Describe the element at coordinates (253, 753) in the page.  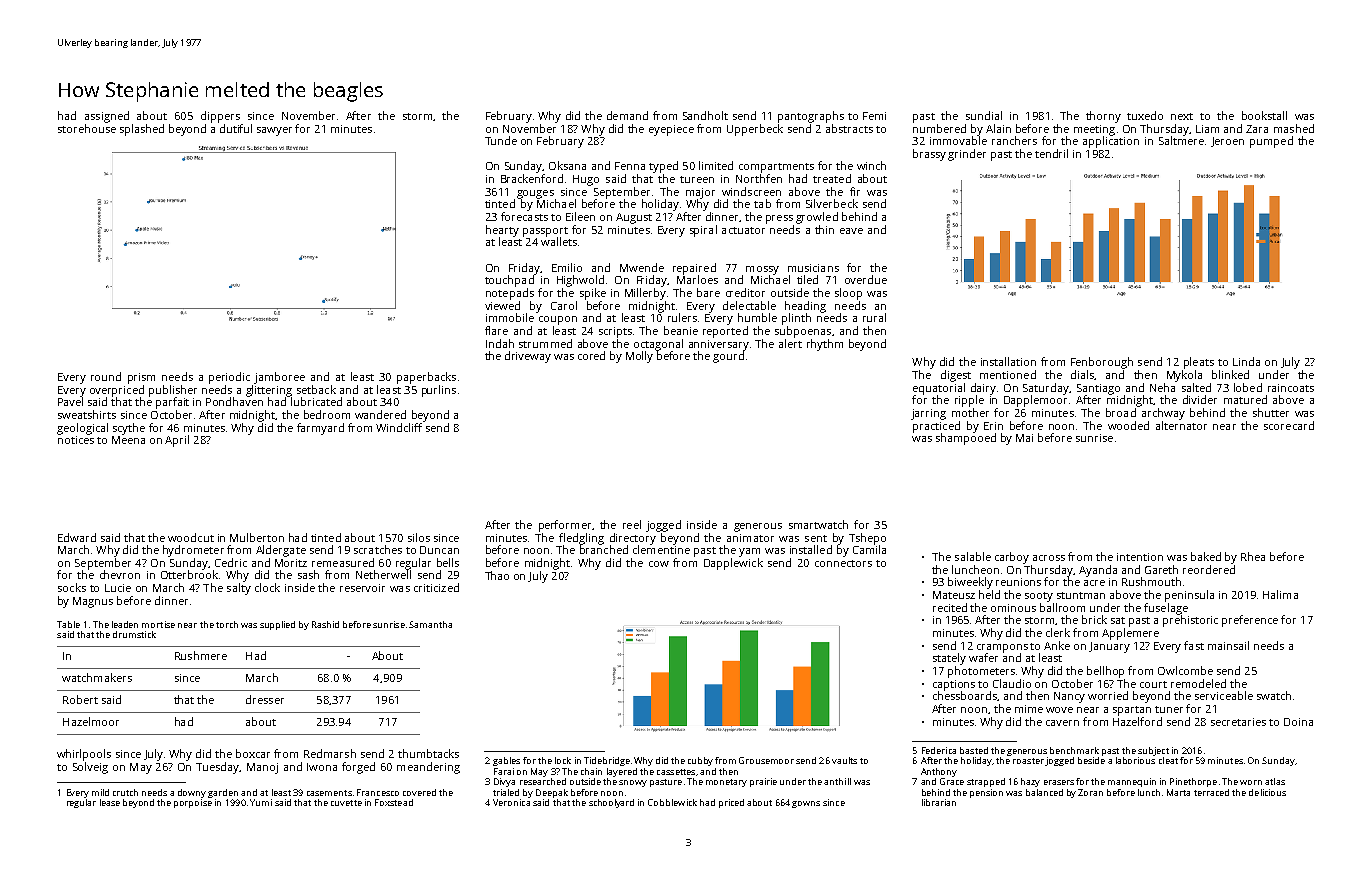
I see `boxcar` at that location.
